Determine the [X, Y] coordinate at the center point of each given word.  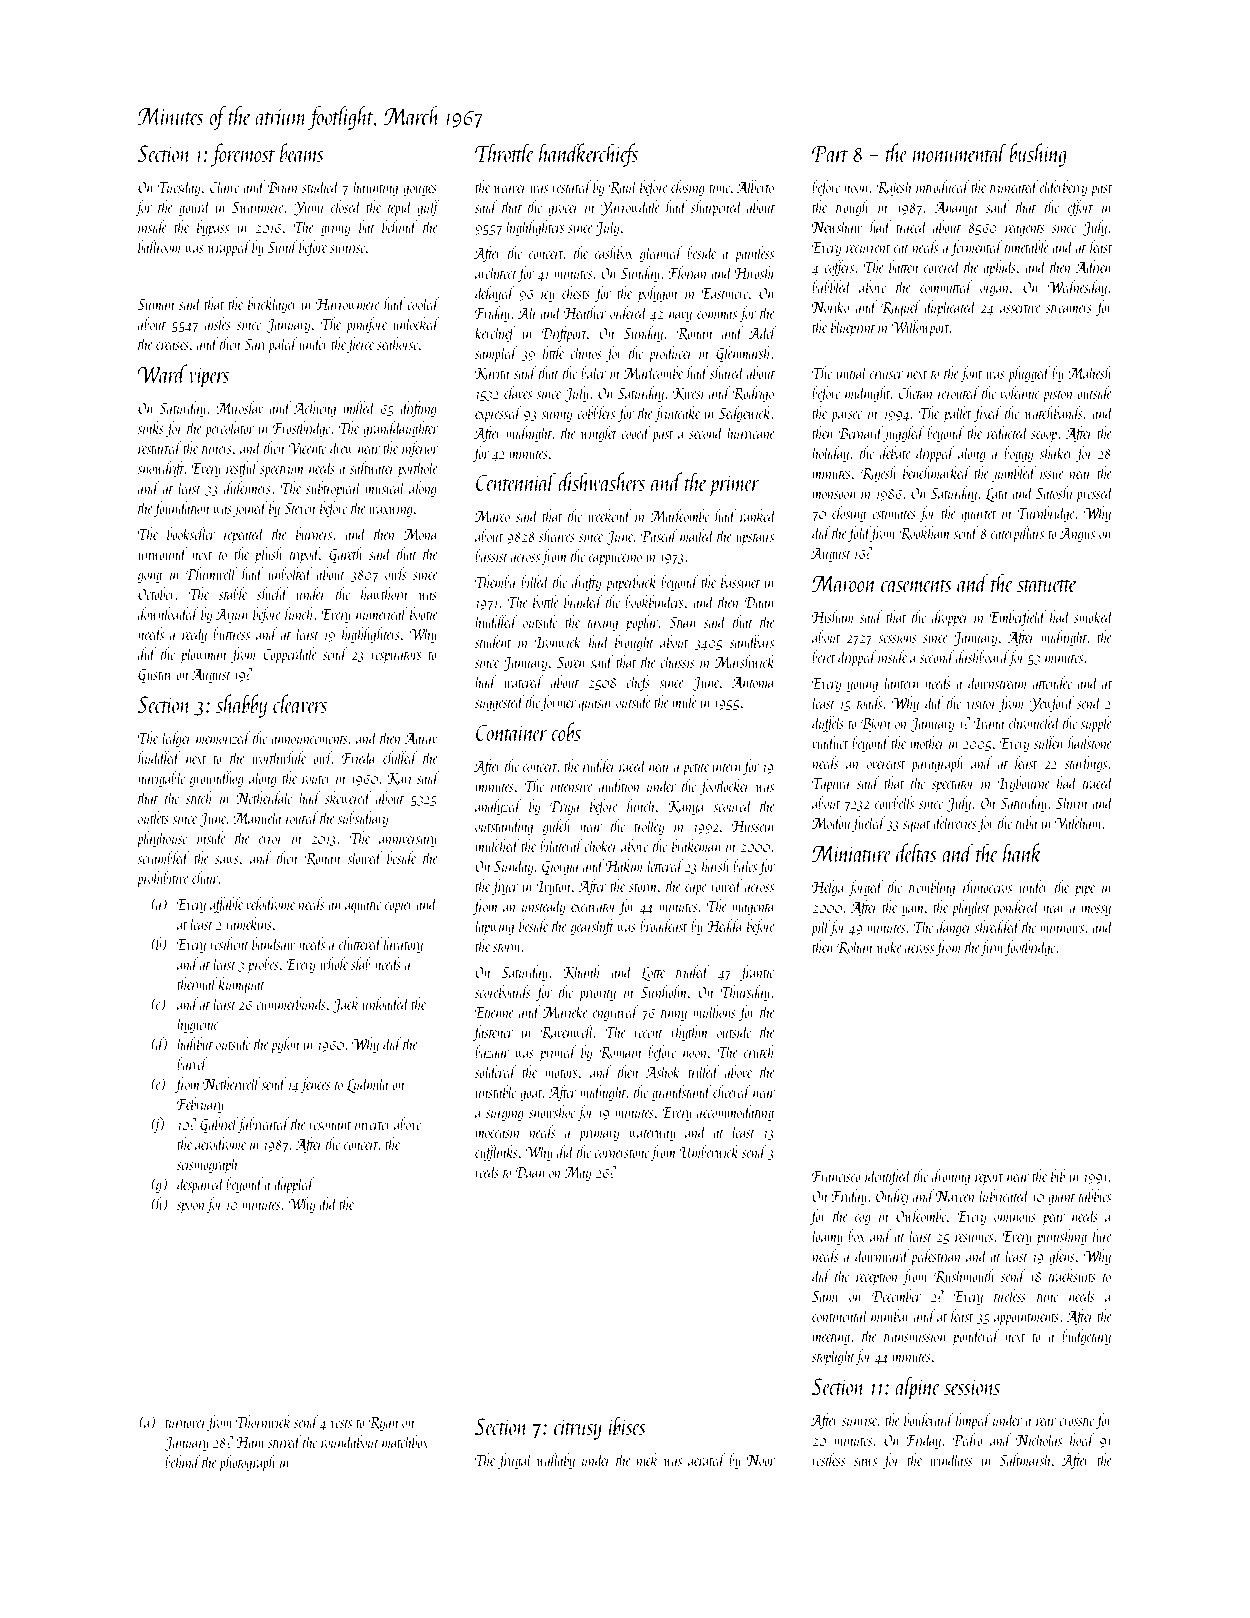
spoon [190, 1208]
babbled [832, 286]
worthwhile [279, 757]
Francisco [836, 1176]
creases [172, 346]
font [971, 374]
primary [599, 1134]
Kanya [686, 808]
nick [647, 1459]
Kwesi [688, 394]
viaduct [830, 742]
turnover [186, 1423]
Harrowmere [348, 304]
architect [496, 272]
